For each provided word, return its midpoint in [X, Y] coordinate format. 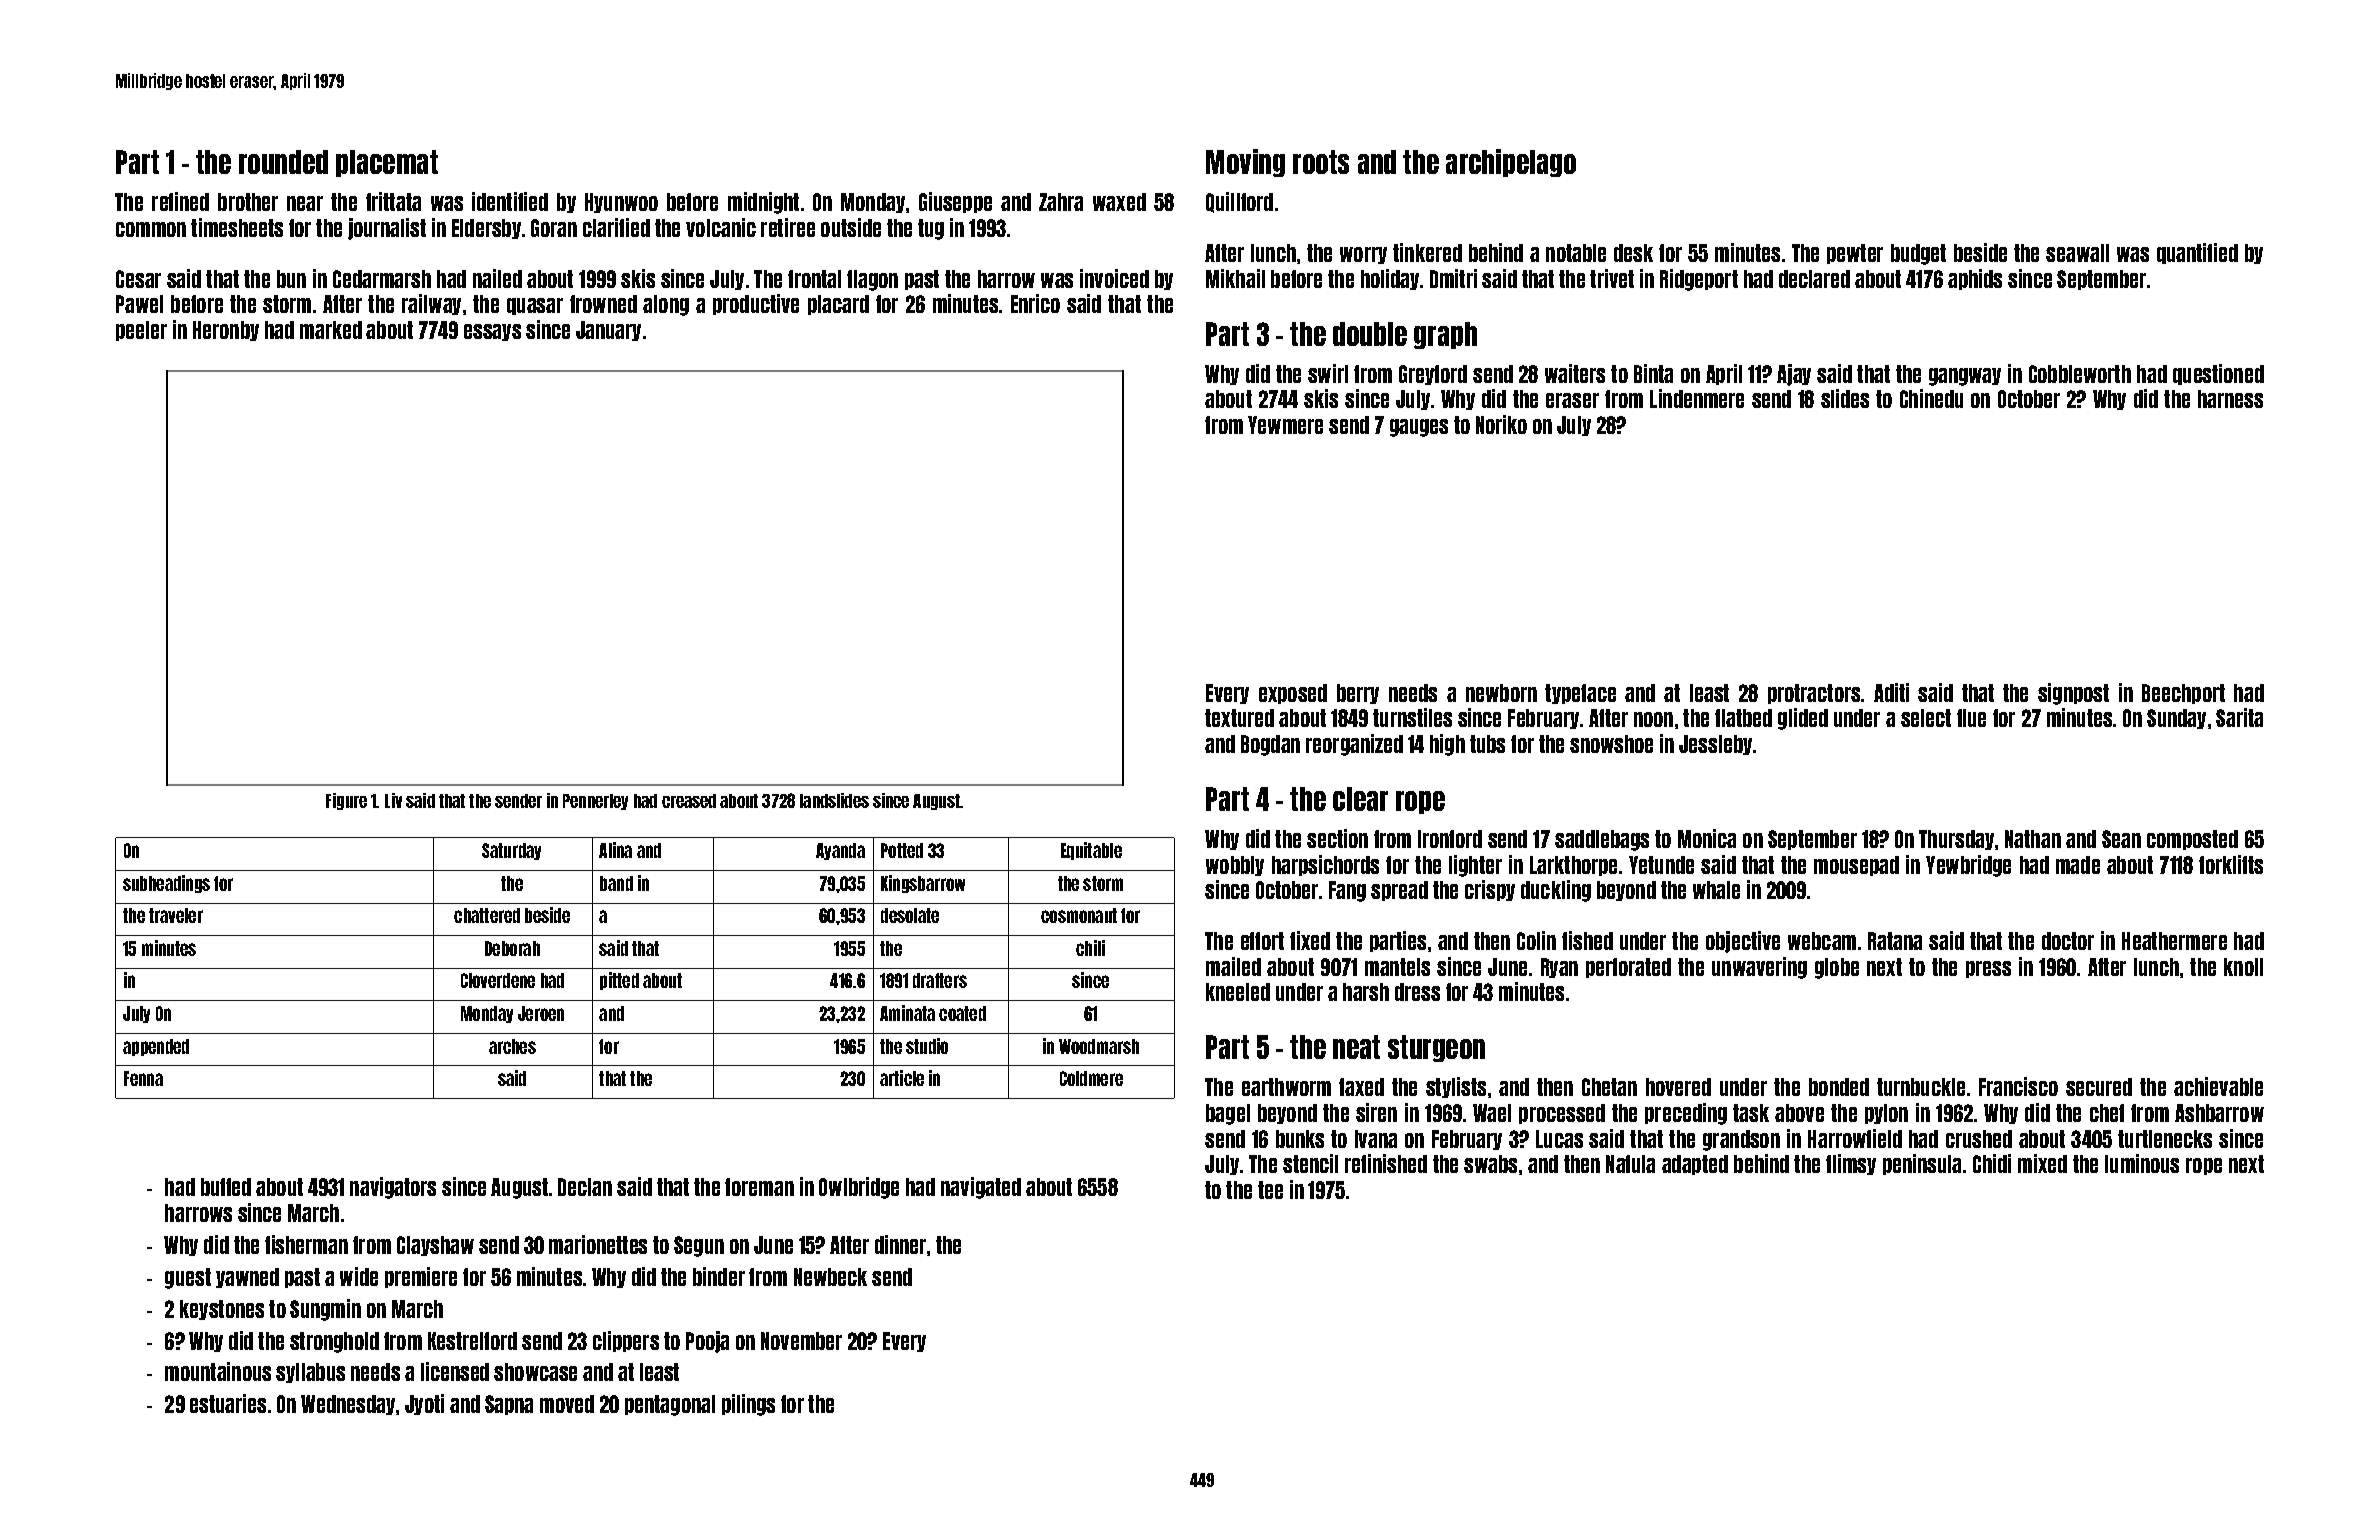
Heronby [226, 331]
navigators [393, 1188]
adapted [1695, 1165]
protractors [1814, 694]
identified [510, 201]
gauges [1419, 428]
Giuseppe [955, 202]
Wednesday [348, 1405]
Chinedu [1931, 398]
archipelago [1511, 163]
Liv [393, 800]
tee [1270, 1190]
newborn [1501, 693]
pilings [748, 1405]
